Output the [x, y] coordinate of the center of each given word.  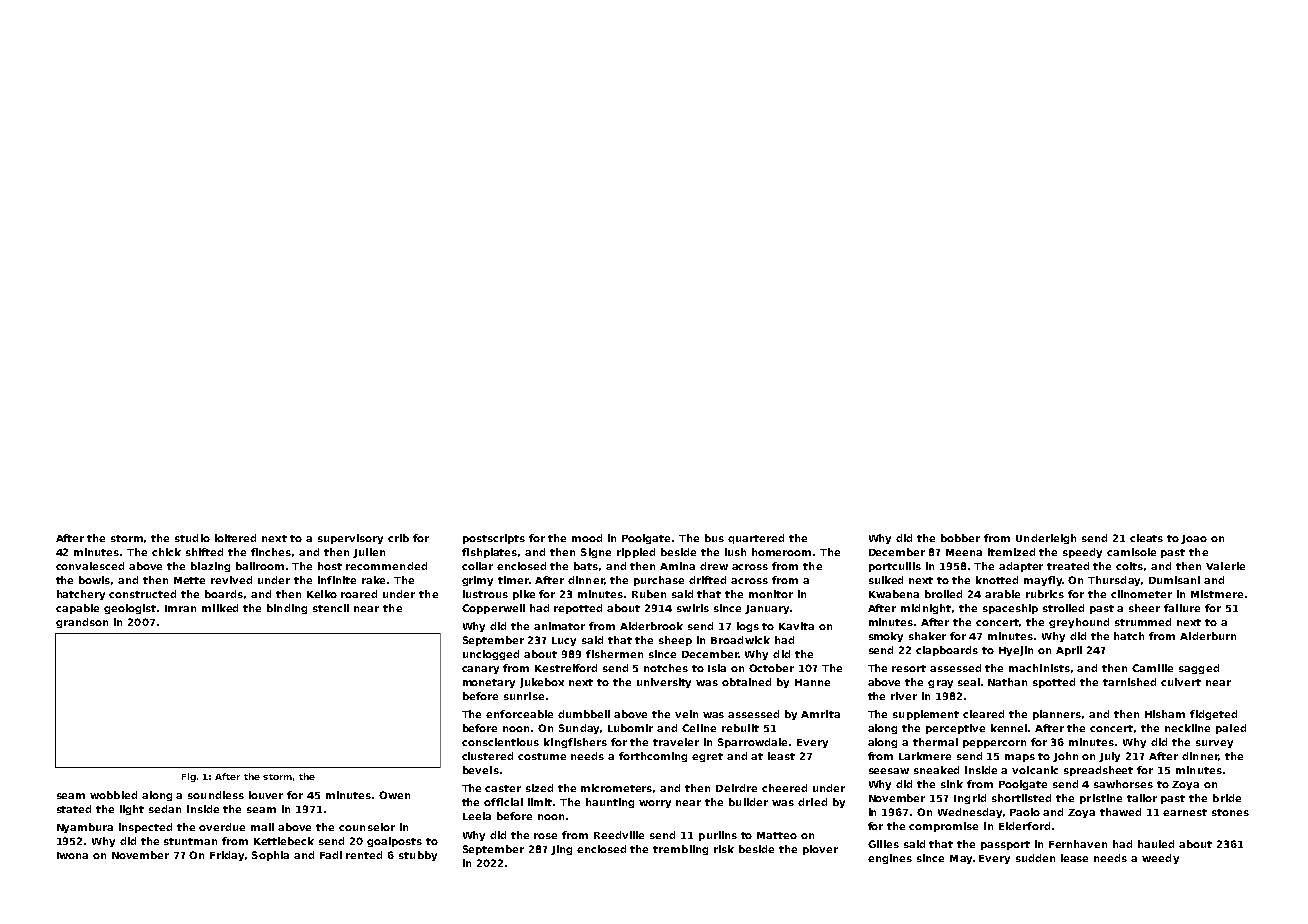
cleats [1146, 538]
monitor [771, 594]
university [664, 683]
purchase [659, 581]
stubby [418, 856]
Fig [189, 777]
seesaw [889, 771]
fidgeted [1213, 715]
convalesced [90, 566]
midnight [926, 609]
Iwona [72, 855]
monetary [489, 683]
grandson [82, 623]
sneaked [936, 770]
